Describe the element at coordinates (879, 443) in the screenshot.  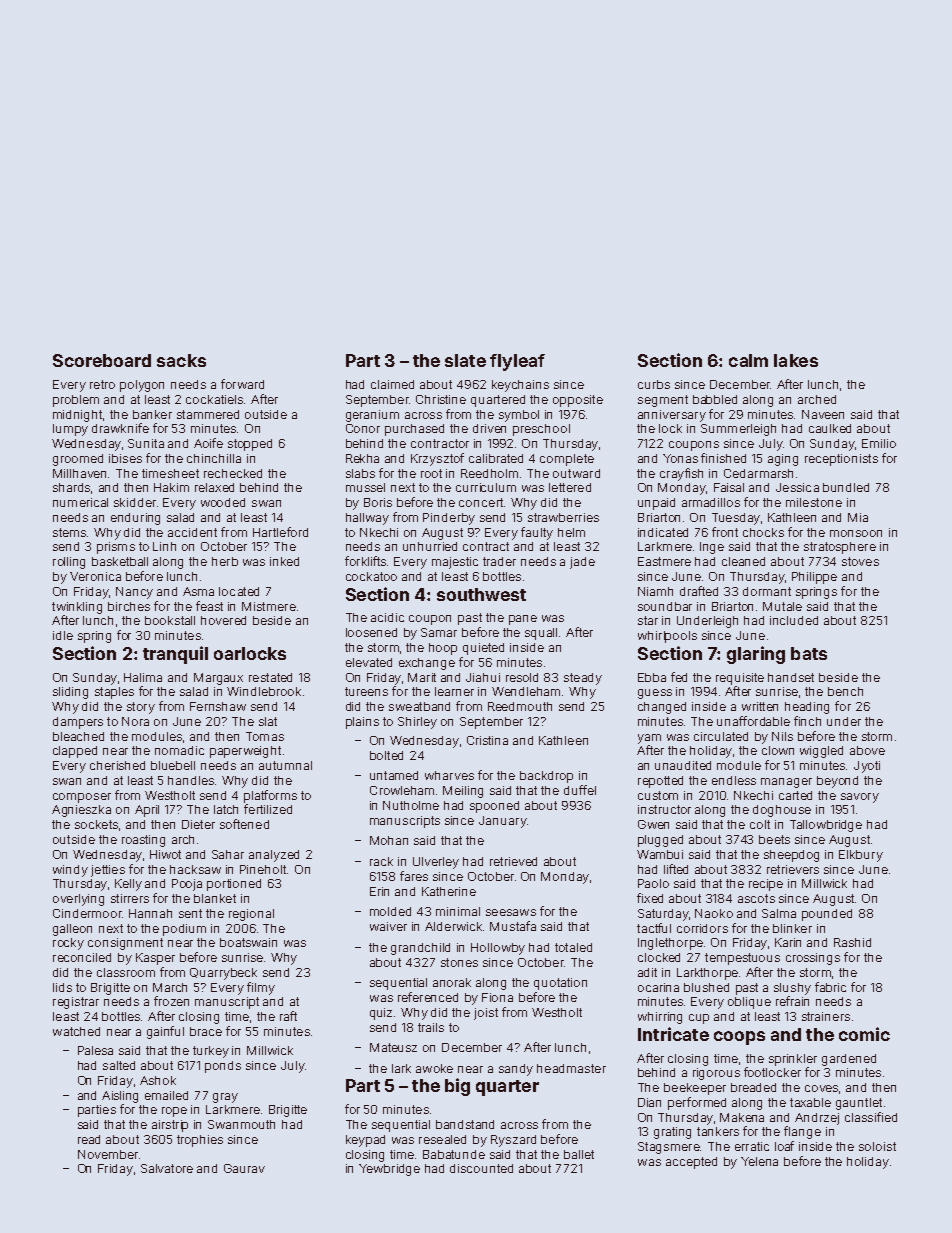
I see `Emilio` at that location.
